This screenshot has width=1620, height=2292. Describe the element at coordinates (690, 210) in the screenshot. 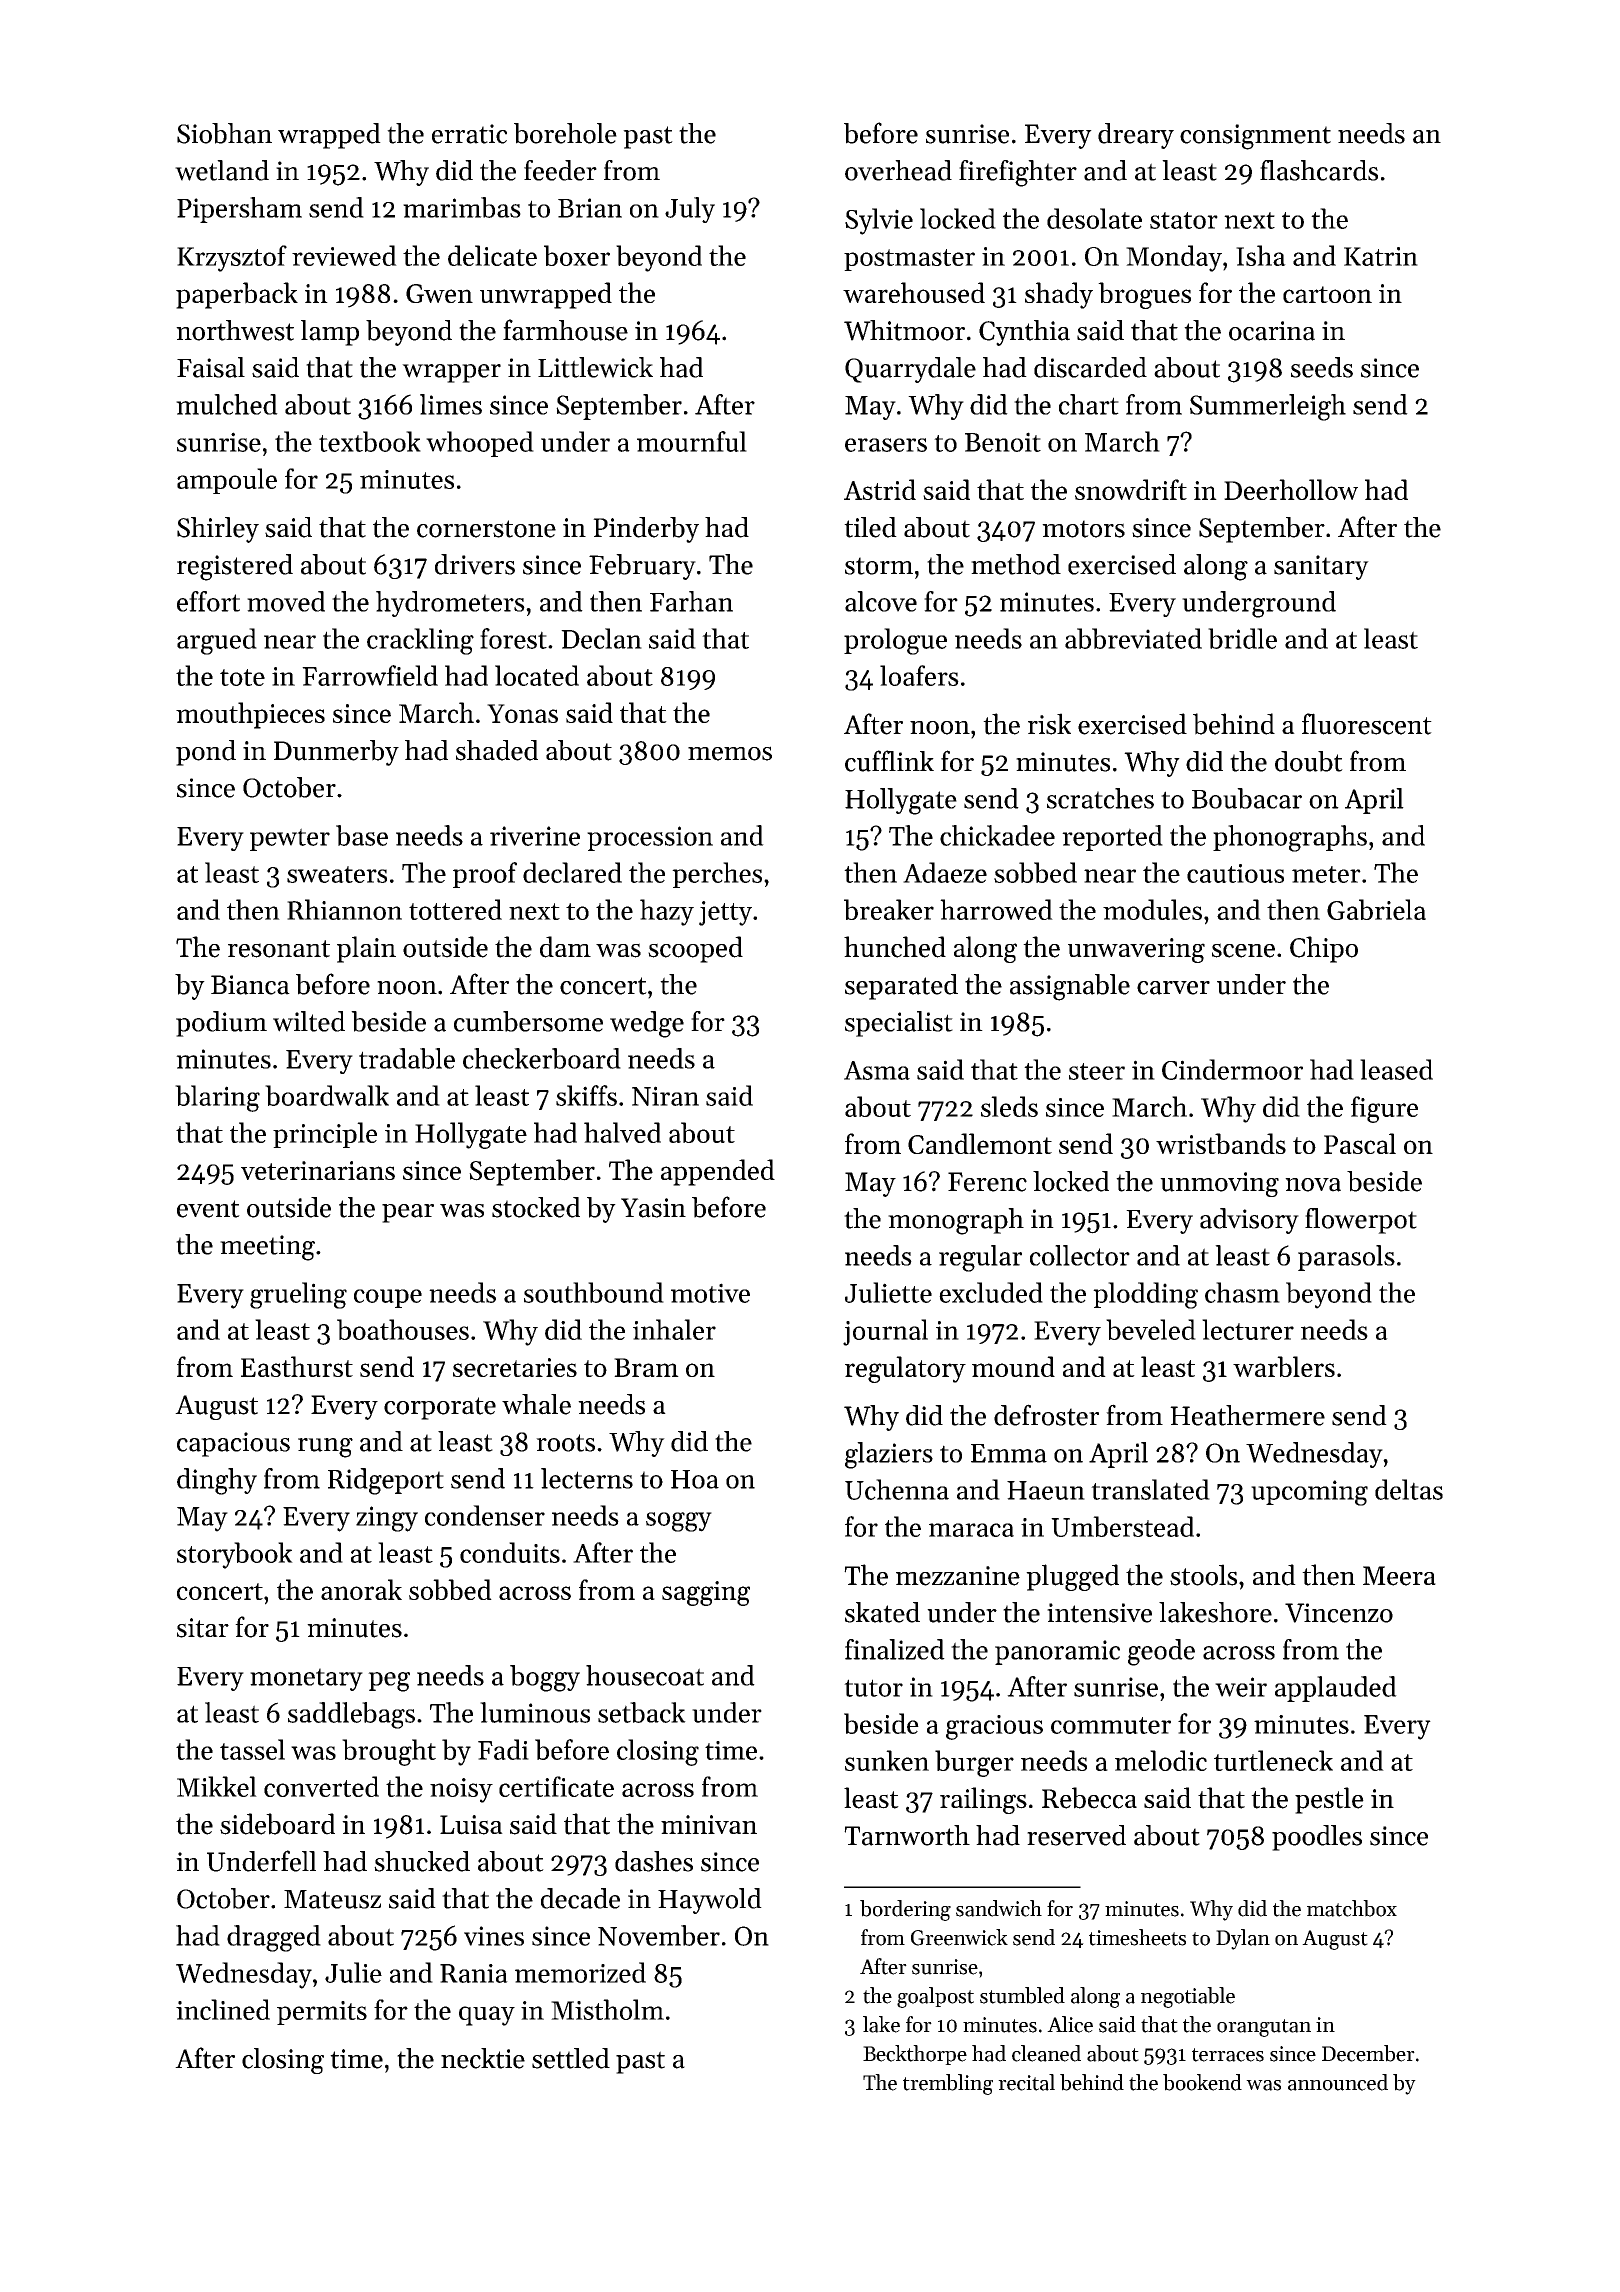

I see `July` at that location.
